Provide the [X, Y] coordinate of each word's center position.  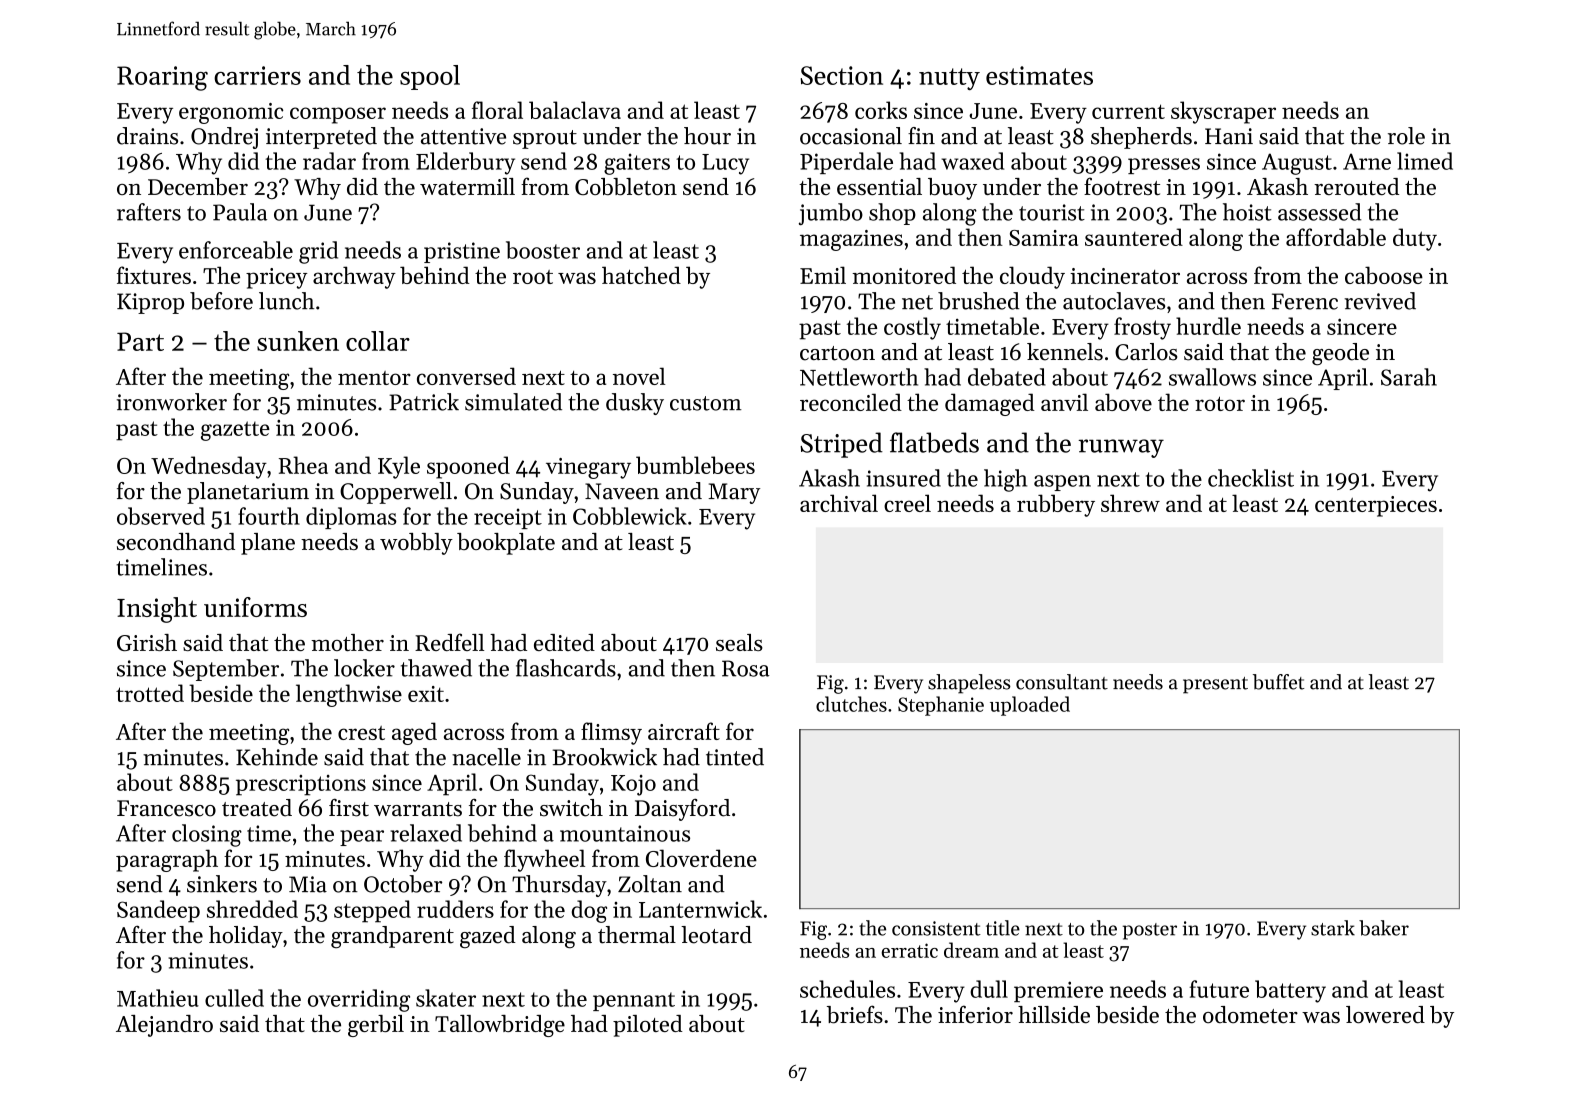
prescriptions [301, 785]
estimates [1039, 75]
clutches [851, 704]
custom [706, 403]
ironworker [172, 402]
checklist [1251, 478]
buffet [1278, 682]
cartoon [837, 353]
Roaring [162, 78]
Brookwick [605, 757]
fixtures [154, 275]
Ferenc [1305, 301]
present [1215, 685]
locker [364, 668]
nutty [949, 79]
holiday [246, 937]
